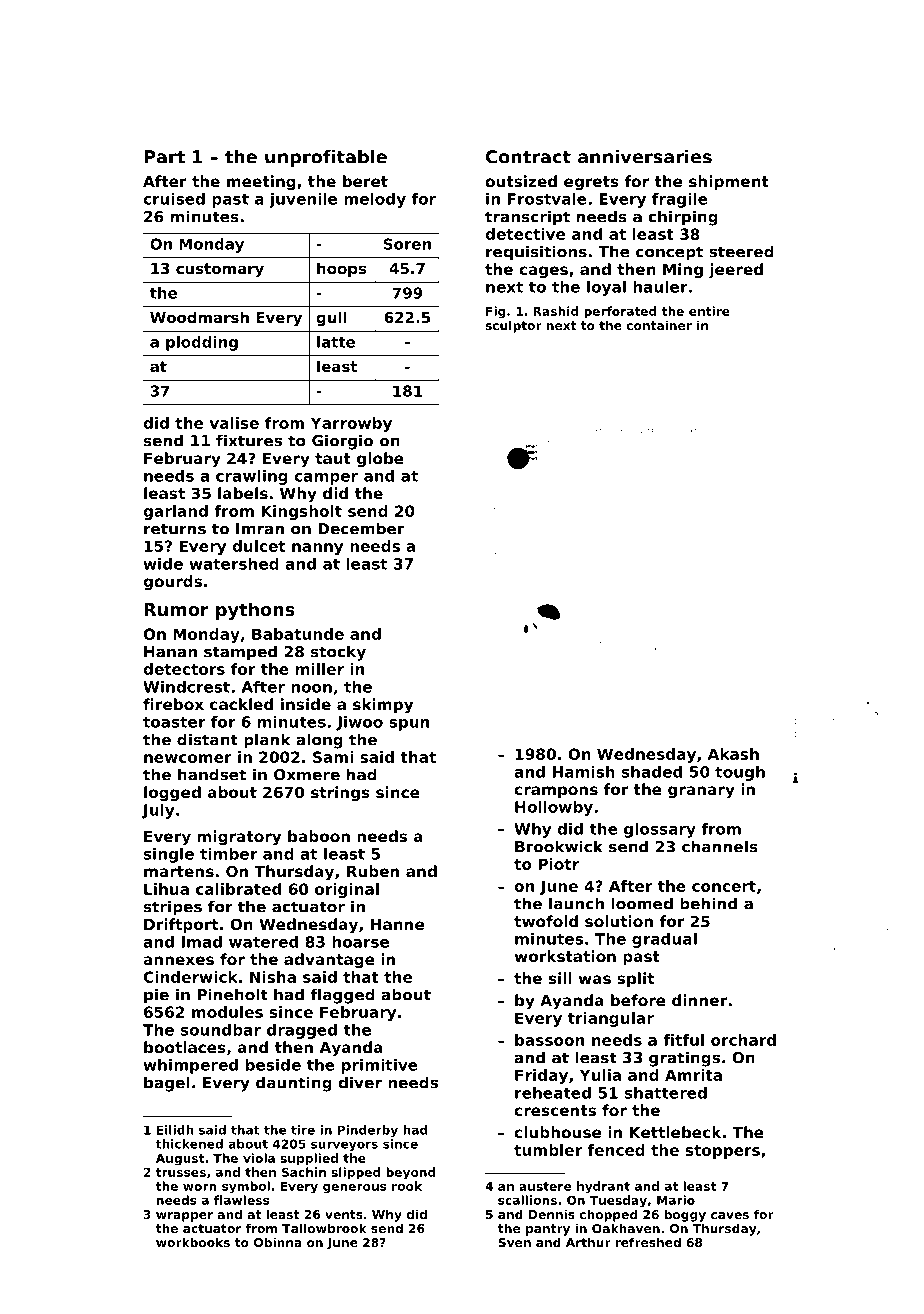 This page has height=1314, width=924. What do you see at coordinates (380, 460) in the page?
I see `globe` at bounding box center [380, 460].
